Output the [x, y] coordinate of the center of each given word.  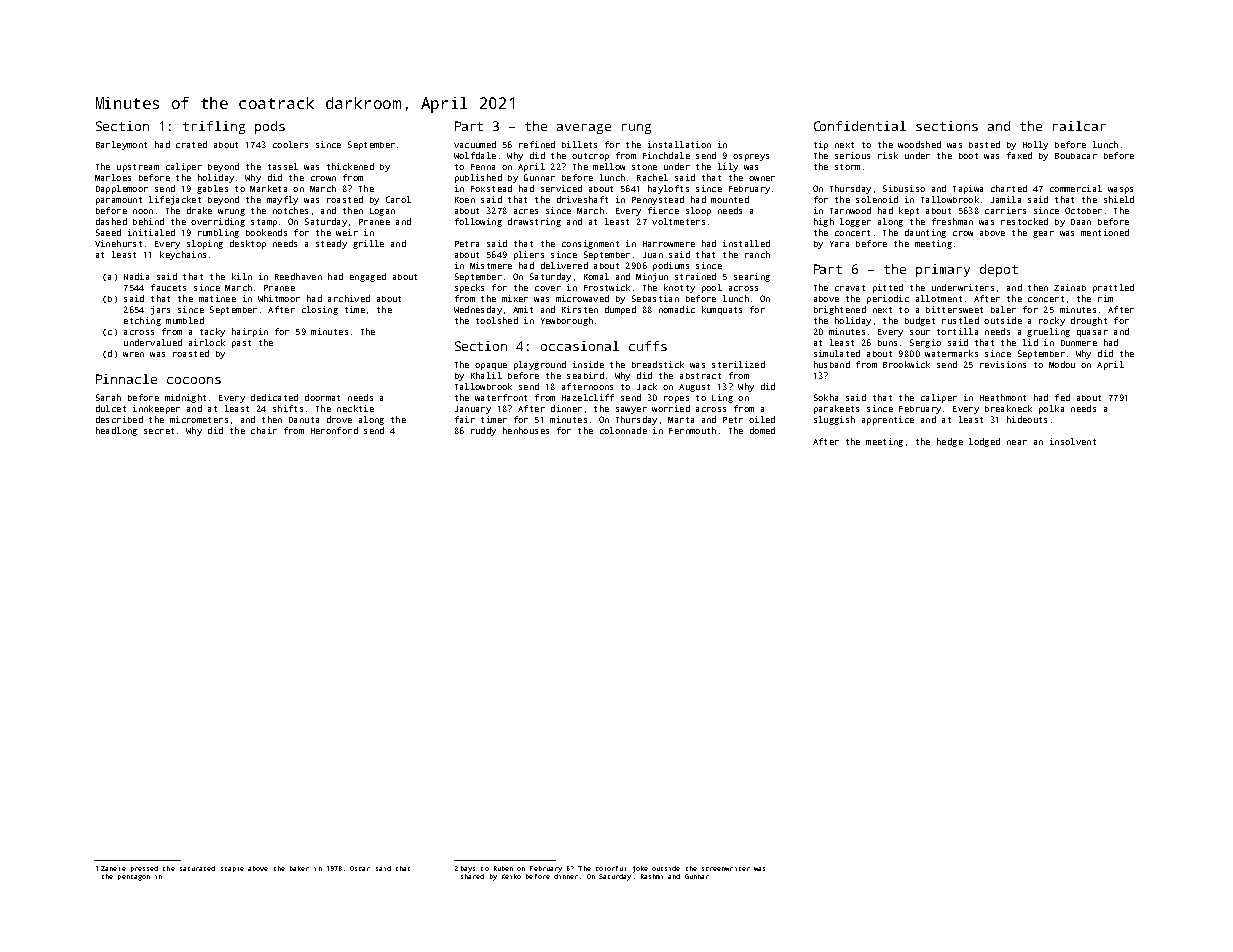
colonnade [623, 430]
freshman [952, 221]
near [1017, 442]
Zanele [113, 868]
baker [299, 868]
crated [191, 144]
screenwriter [726, 869]
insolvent [1073, 441]
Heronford [334, 430]
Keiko [511, 876]
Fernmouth [692, 430]
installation [679, 144]
